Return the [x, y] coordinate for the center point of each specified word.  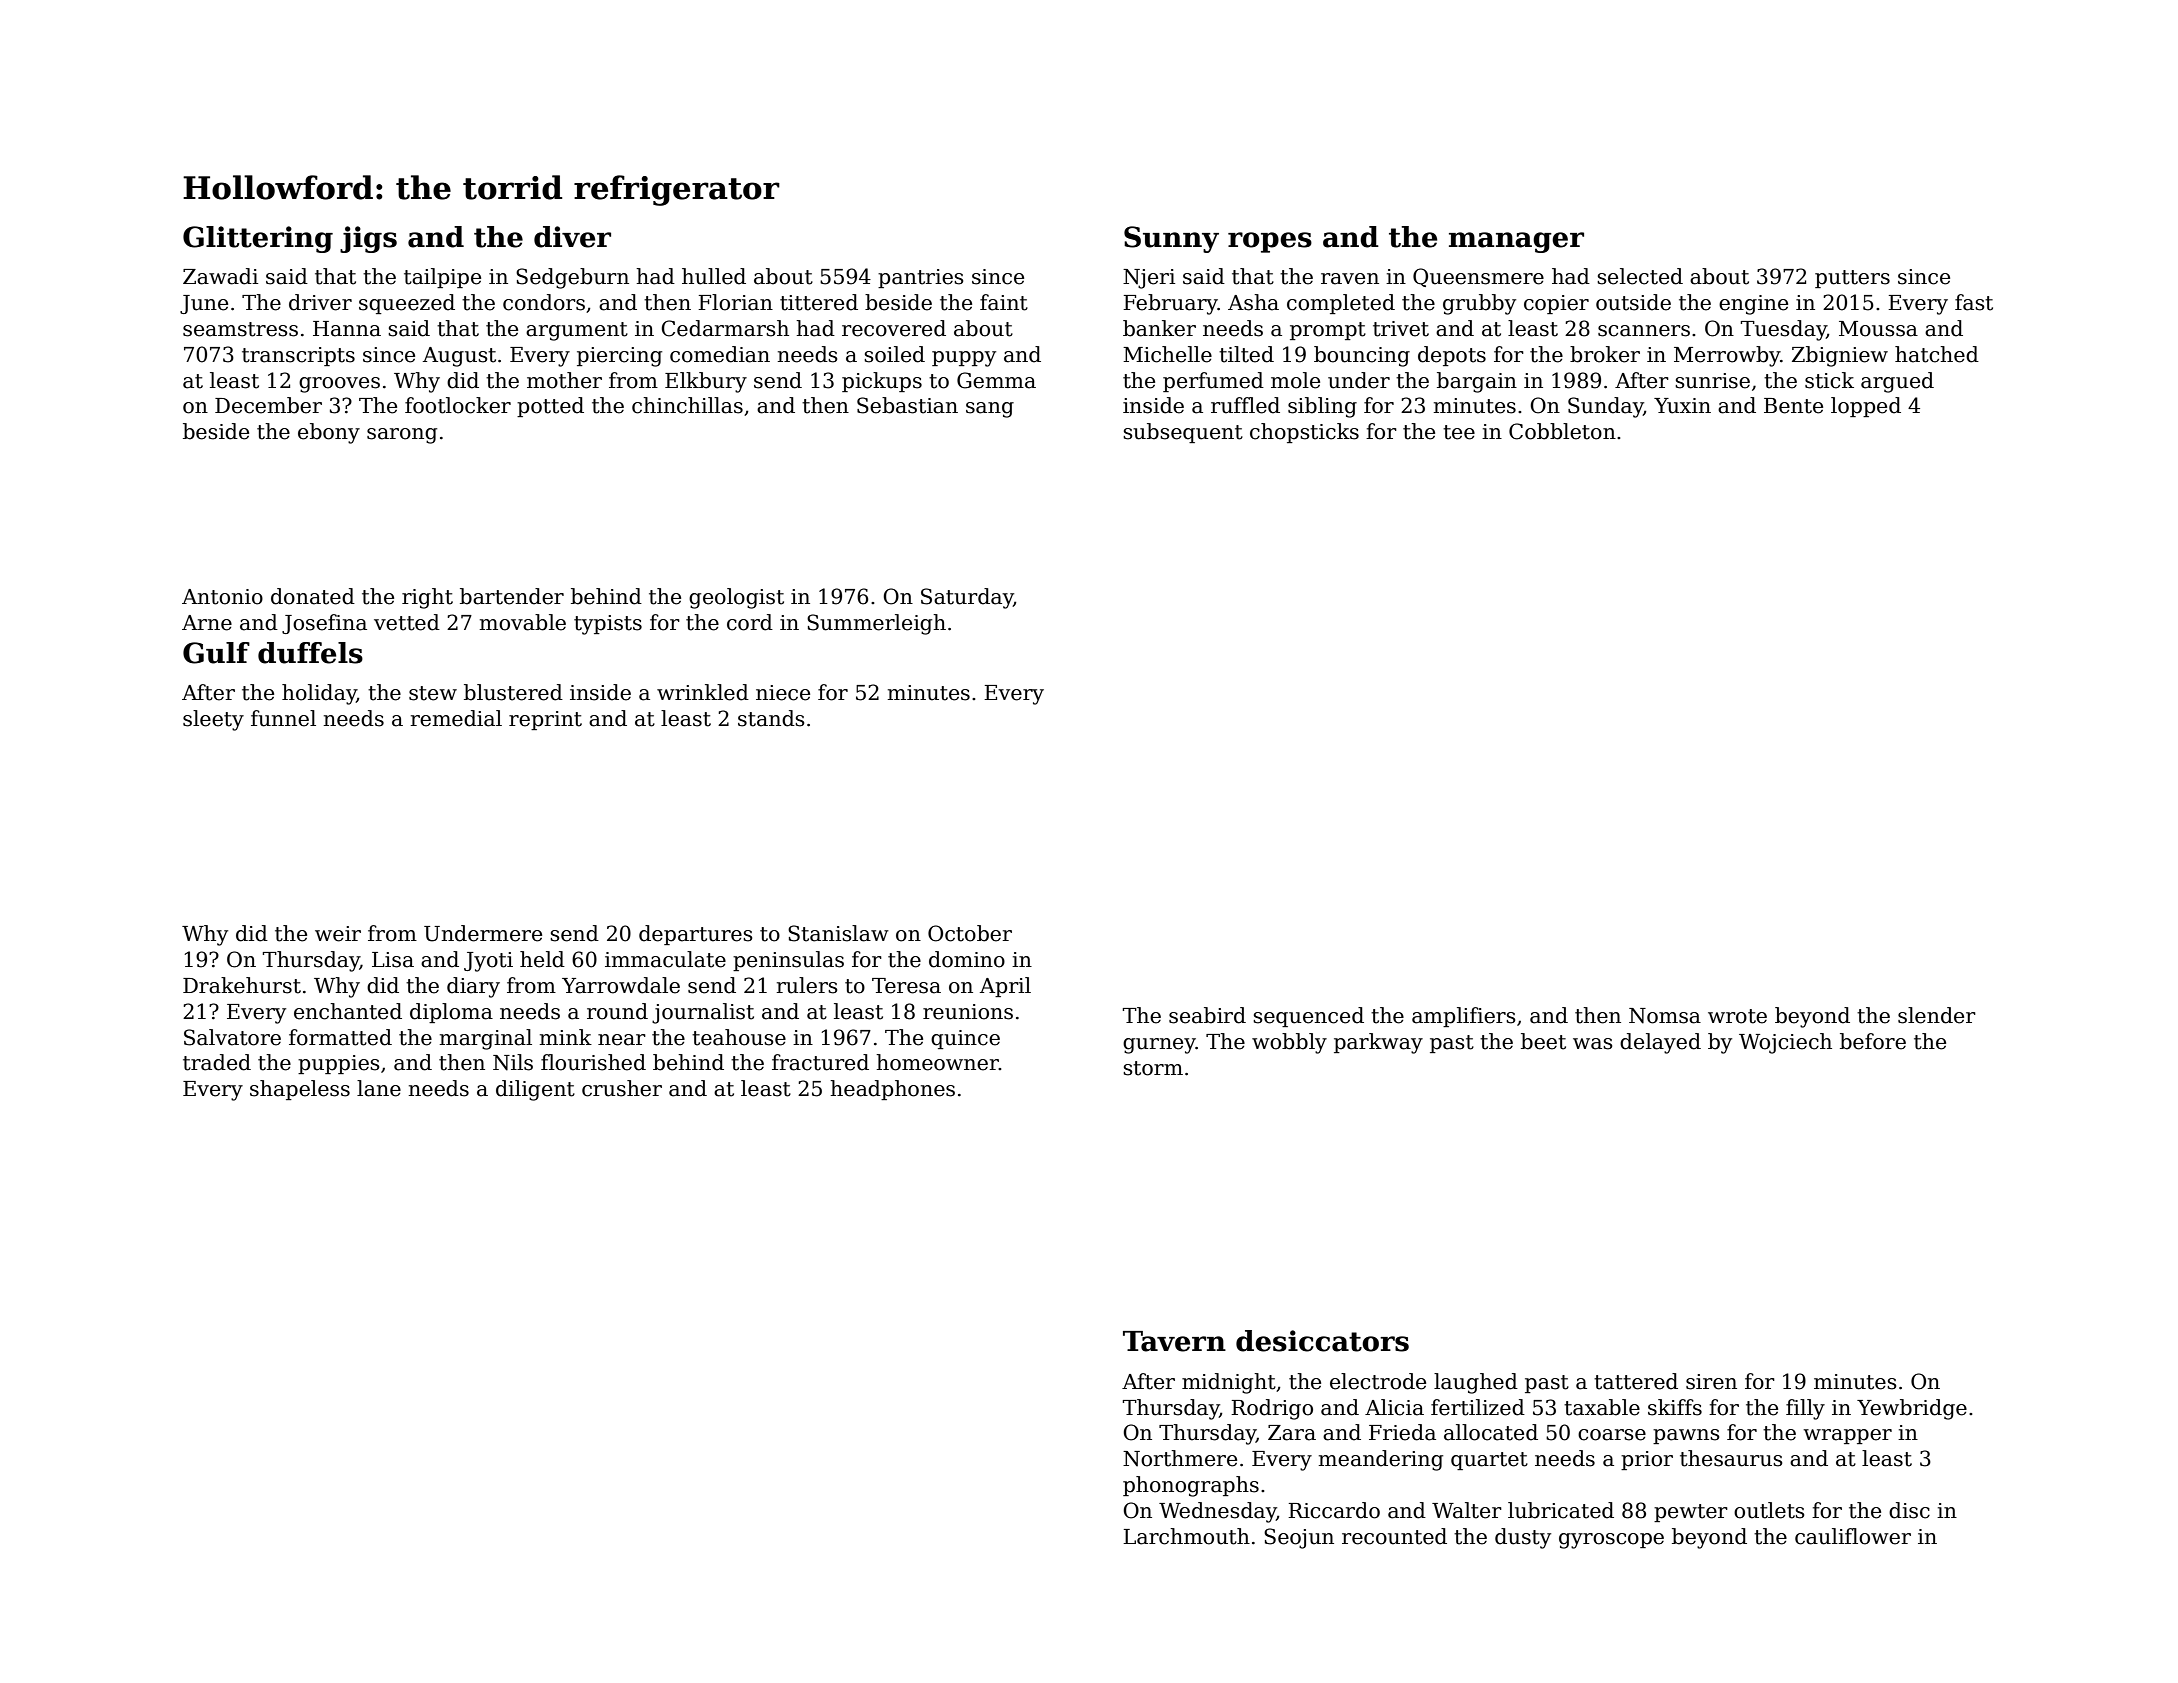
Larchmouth [1186, 1536]
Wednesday [1217, 1512]
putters [1852, 279]
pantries [920, 278]
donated [313, 596]
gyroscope [1611, 1541]
